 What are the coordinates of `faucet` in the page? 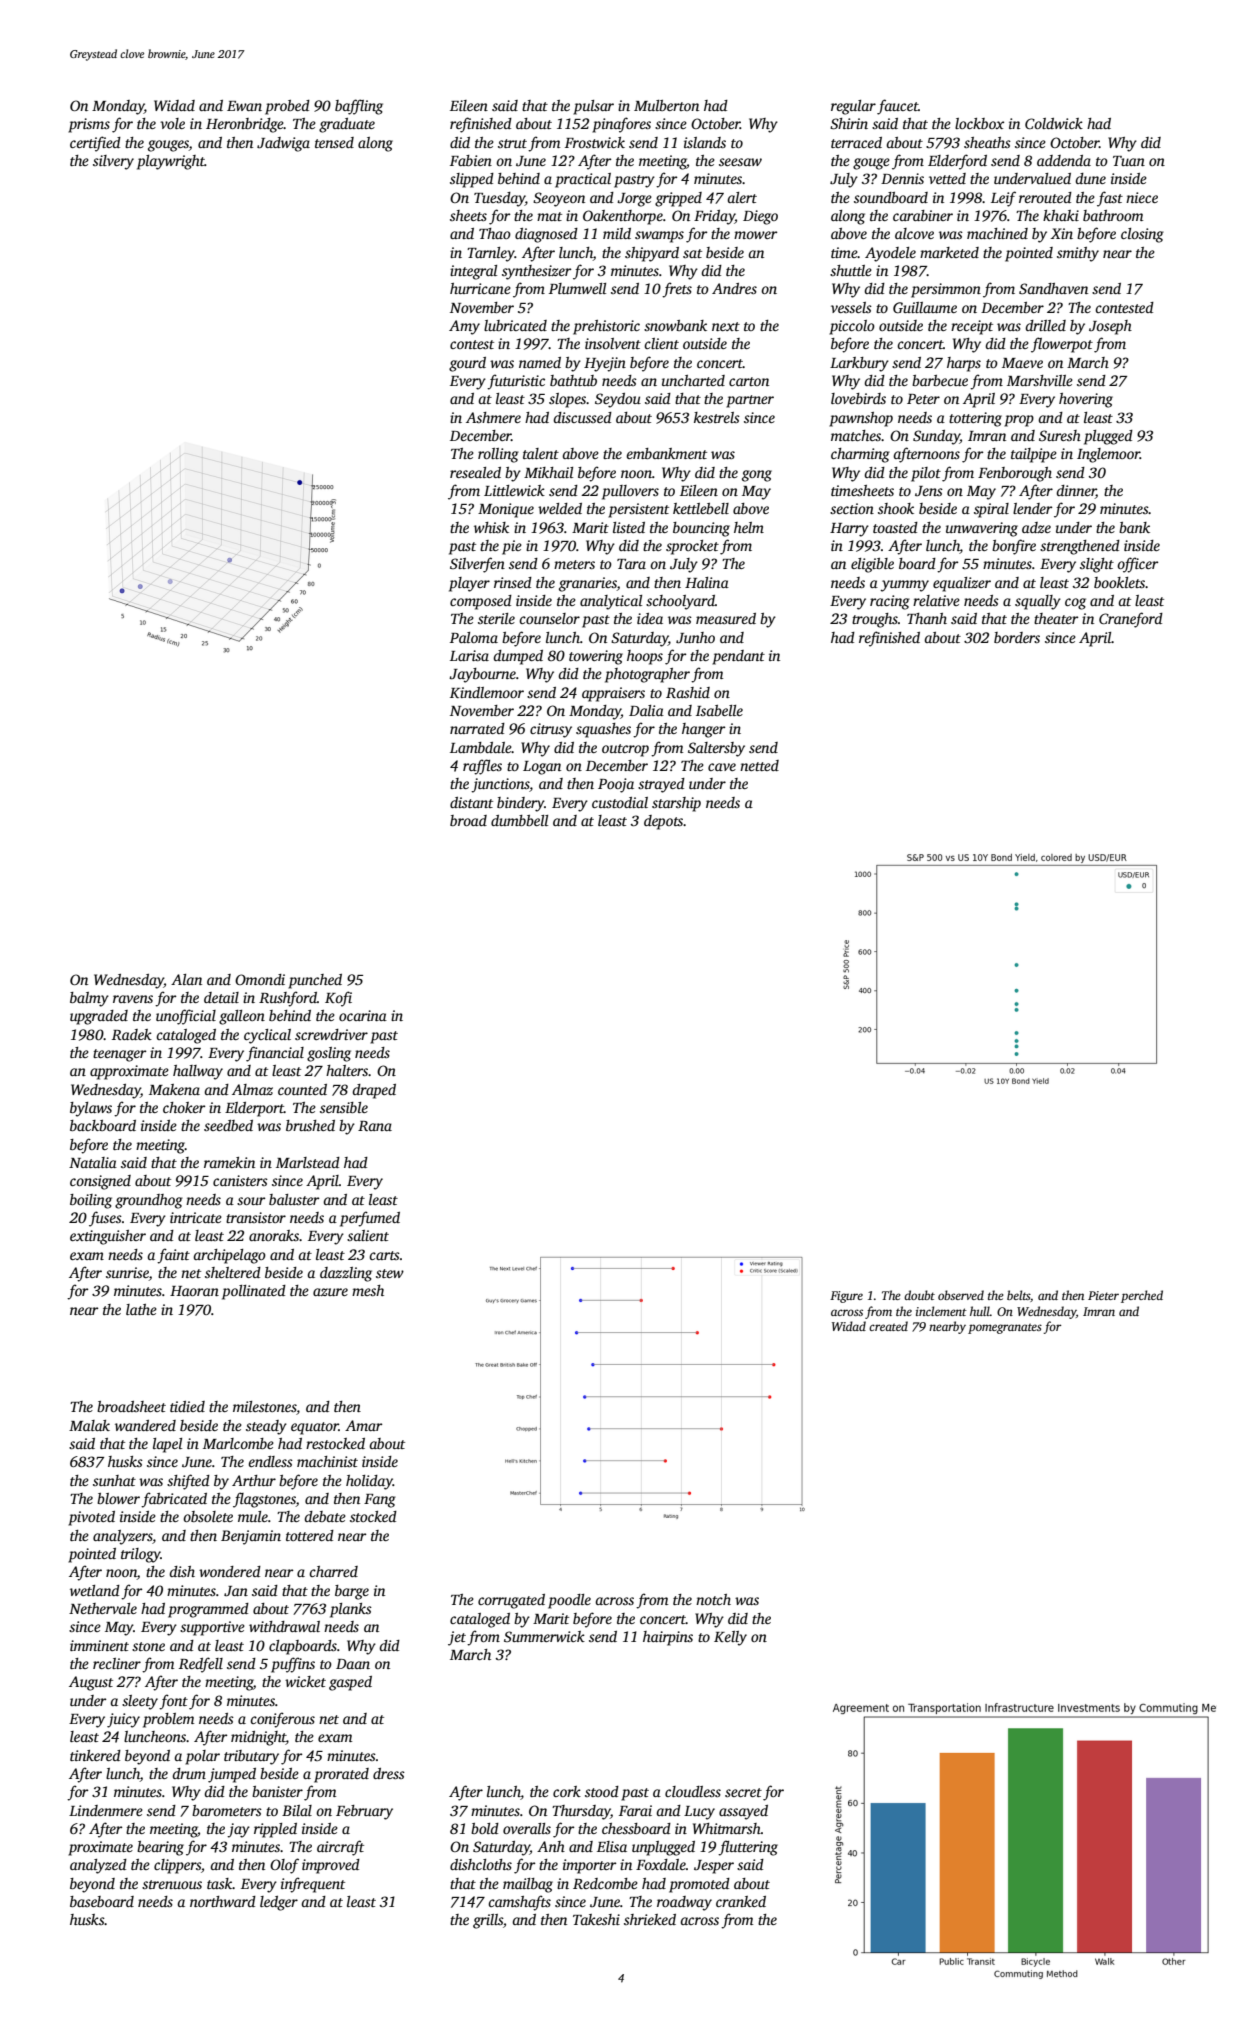 It's located at (897, 107).
